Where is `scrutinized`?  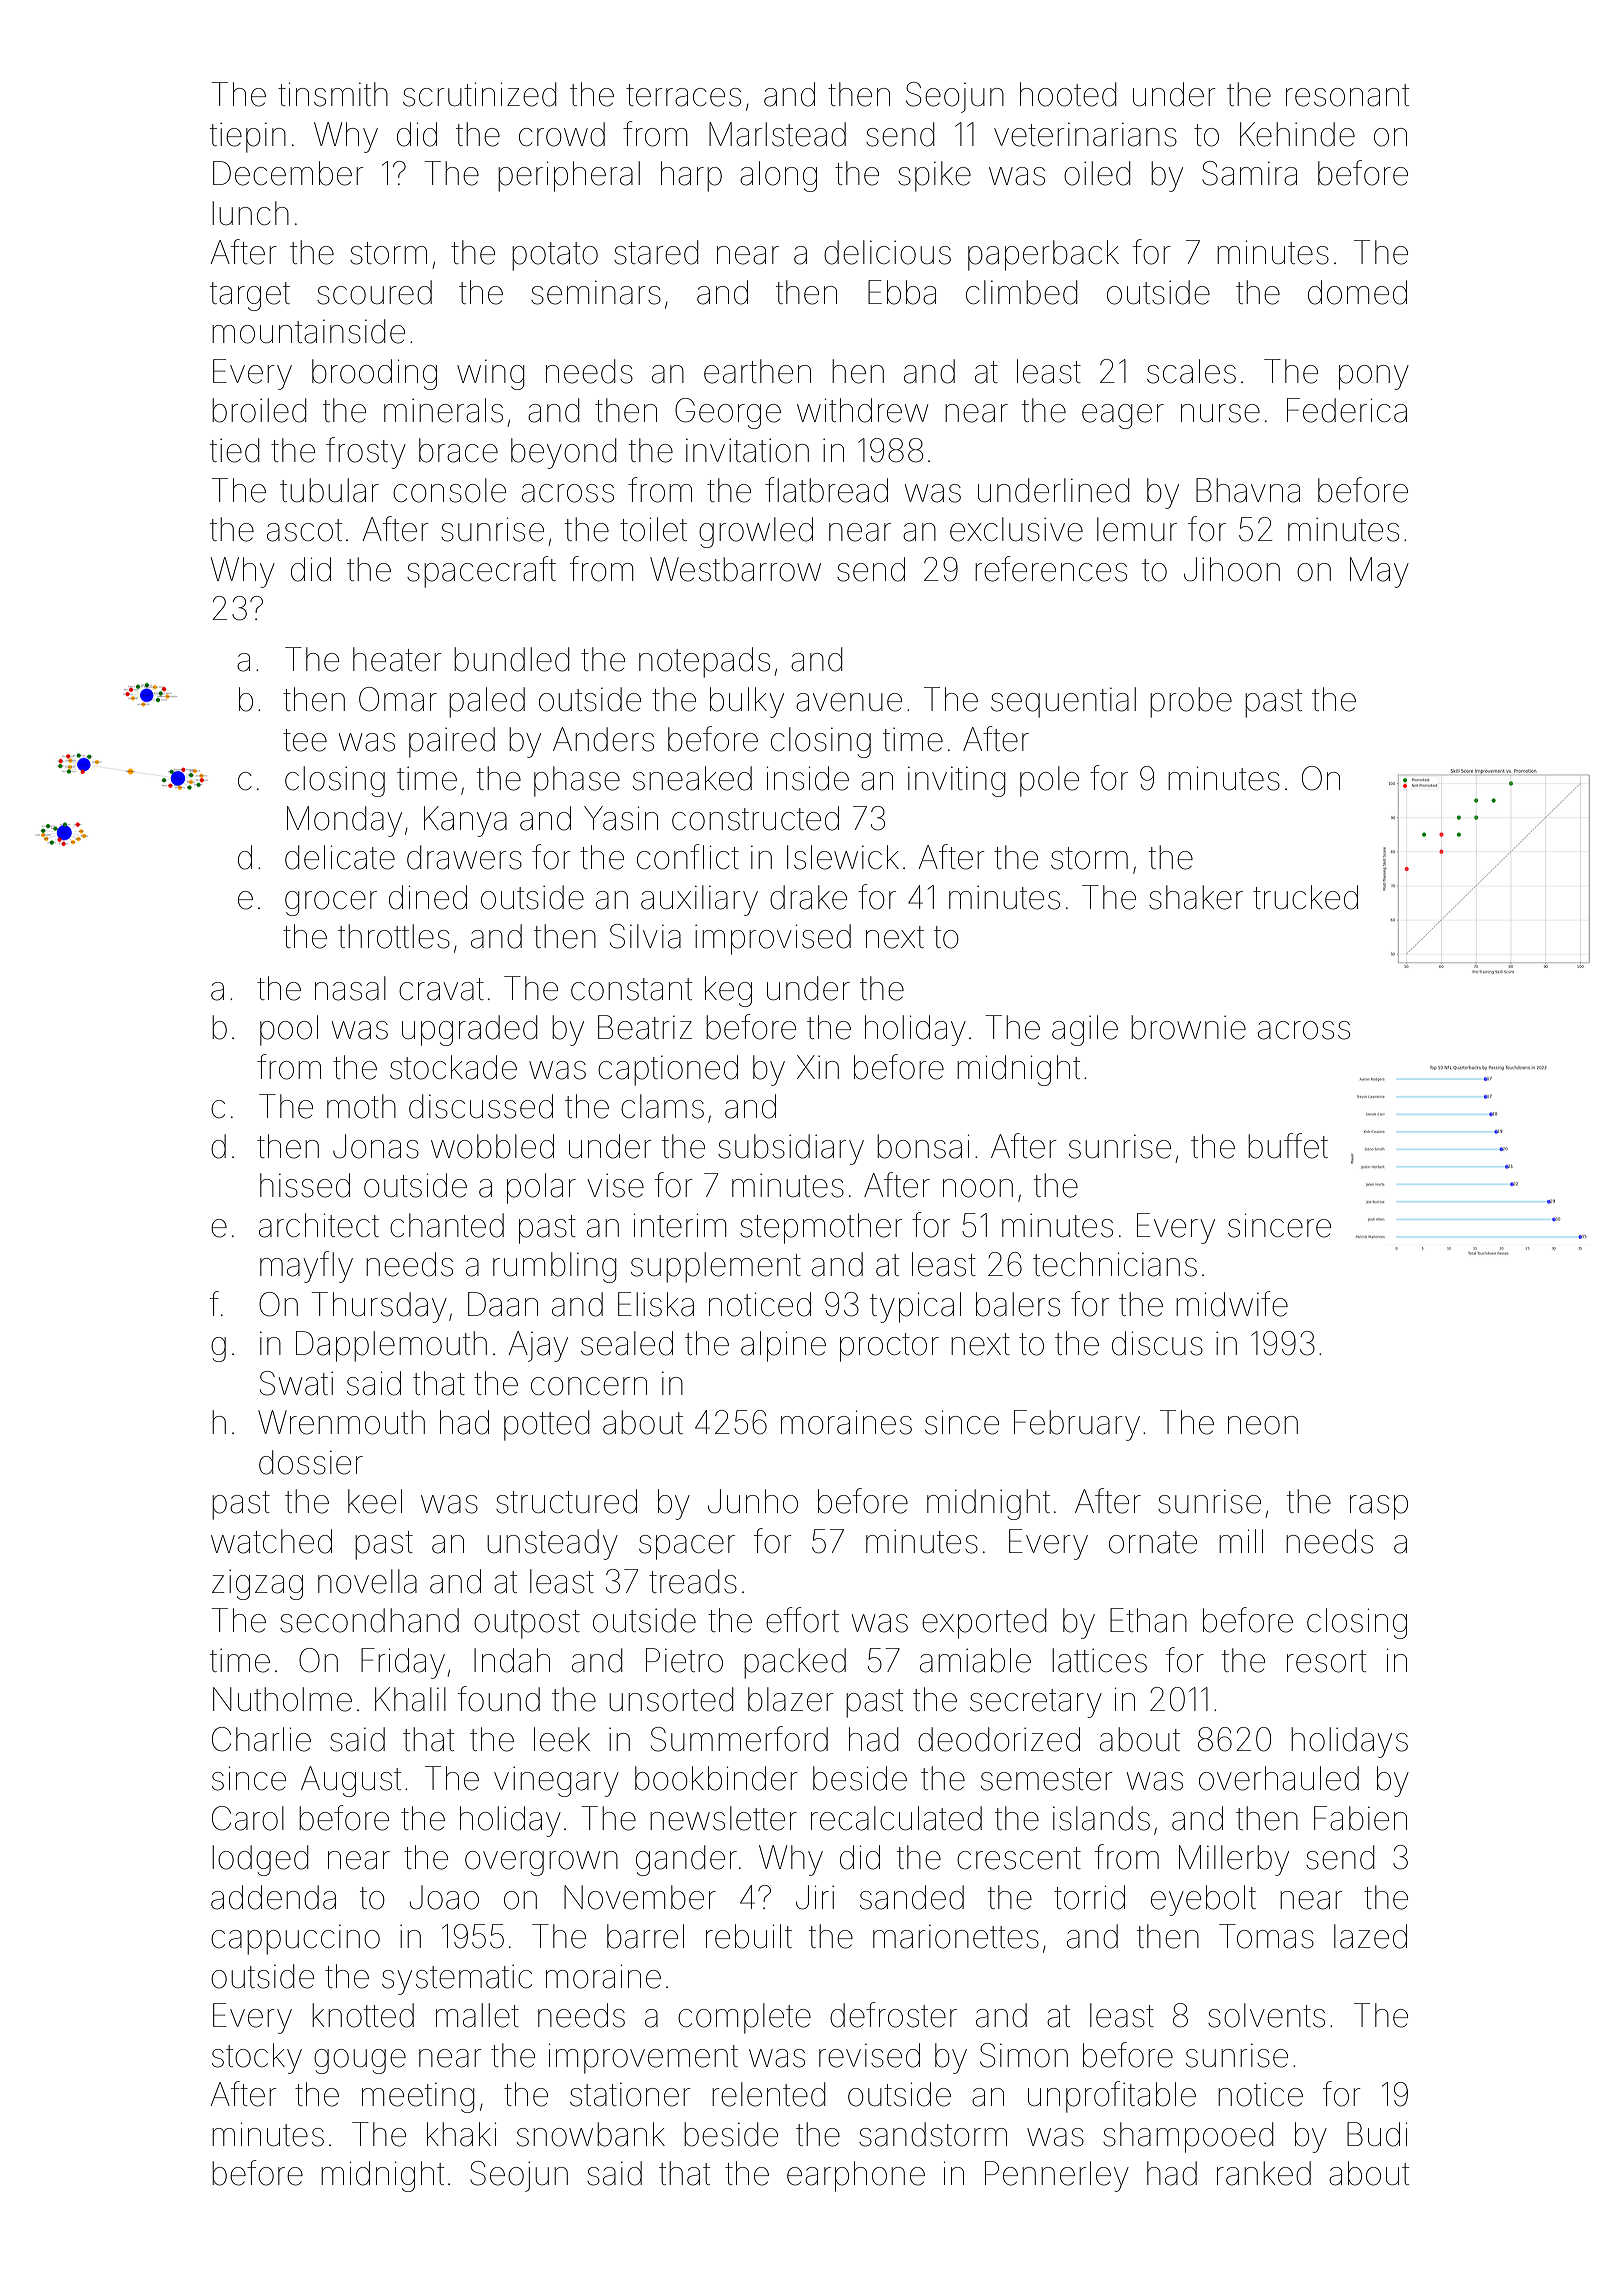
scrutinized is located at coordinates (479, 94).
